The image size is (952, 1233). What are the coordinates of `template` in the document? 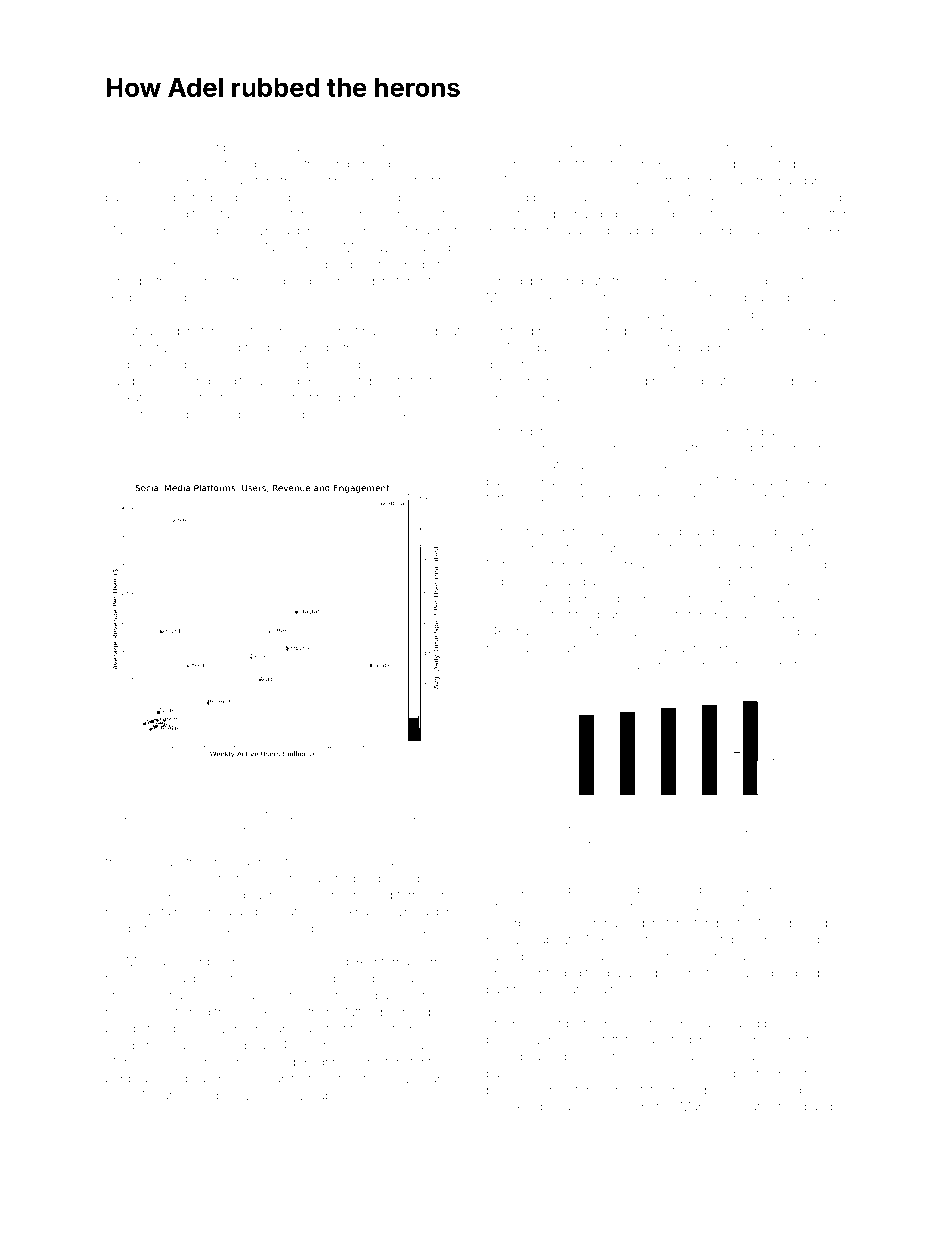 It's located at (510, 890).
